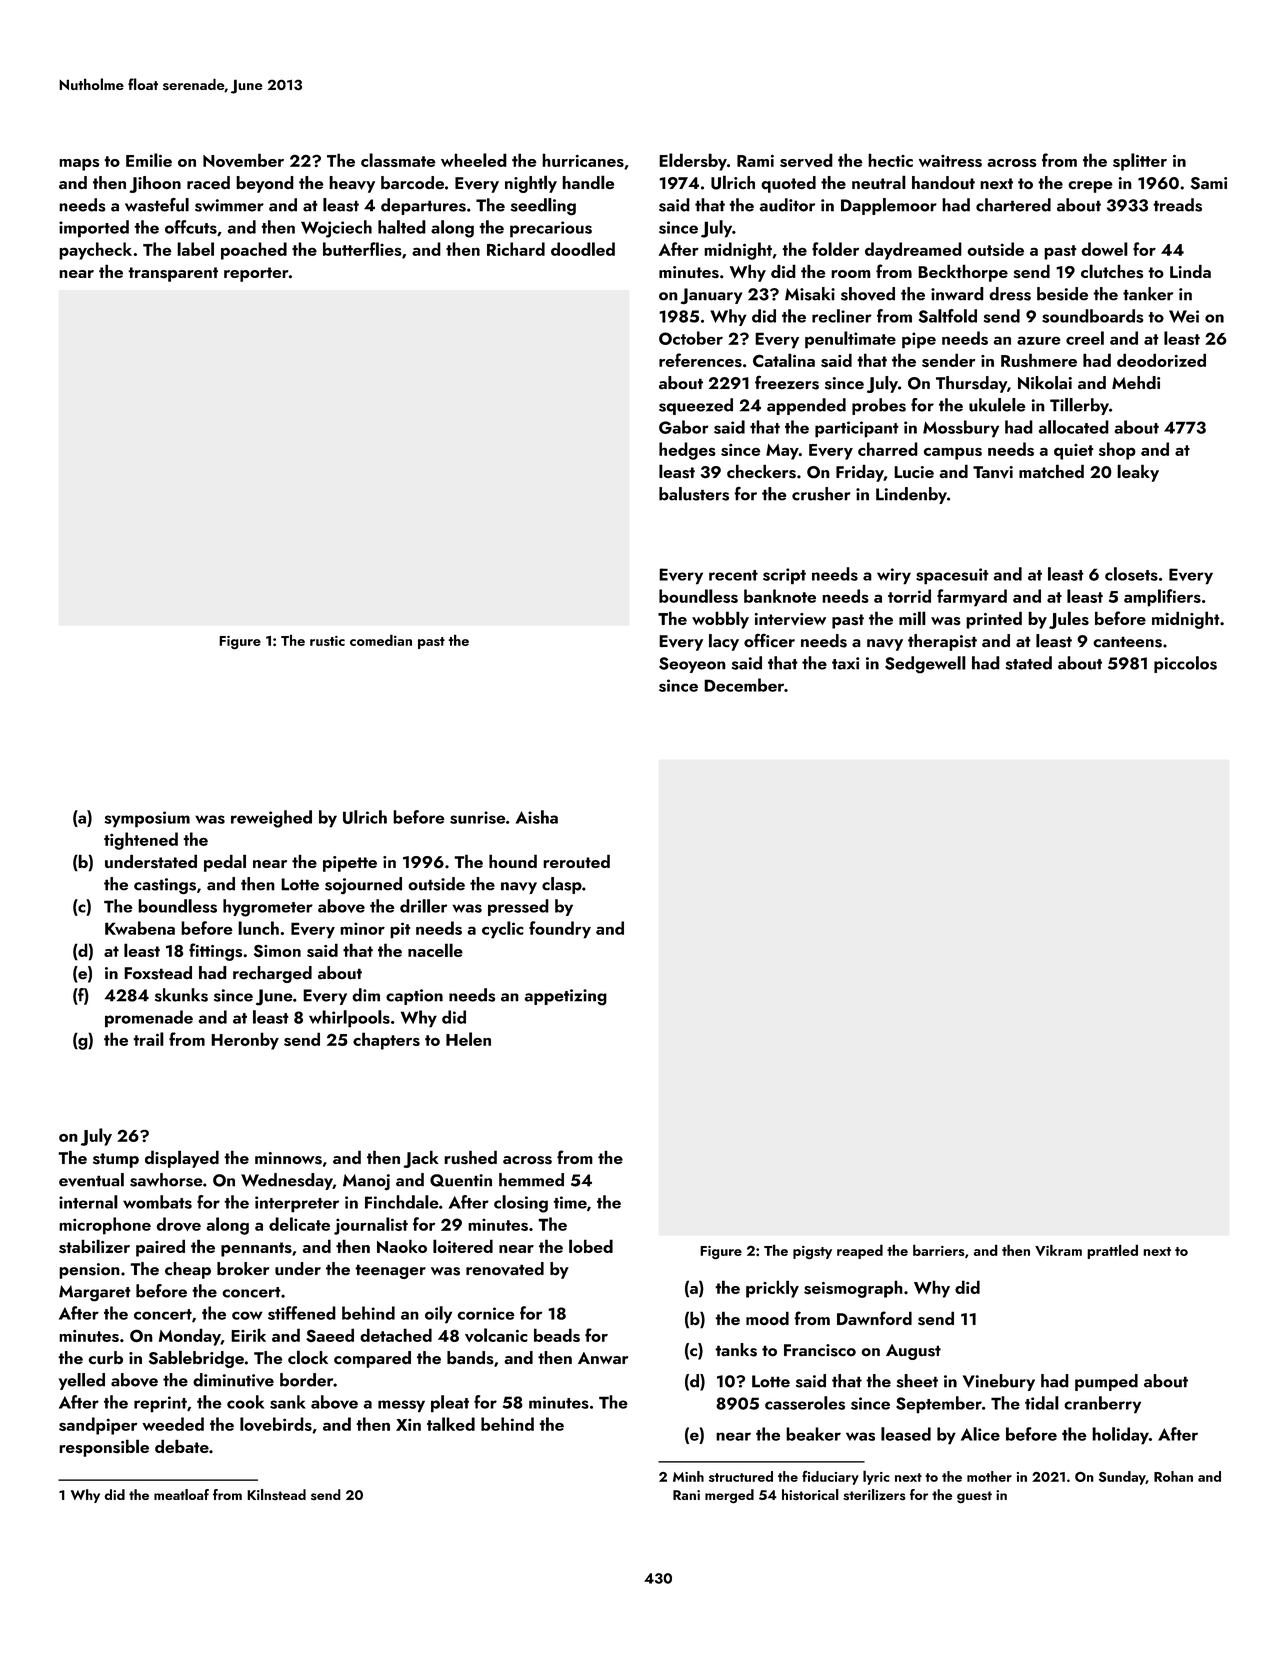  I want to click on wiry, so click(894, 576).
